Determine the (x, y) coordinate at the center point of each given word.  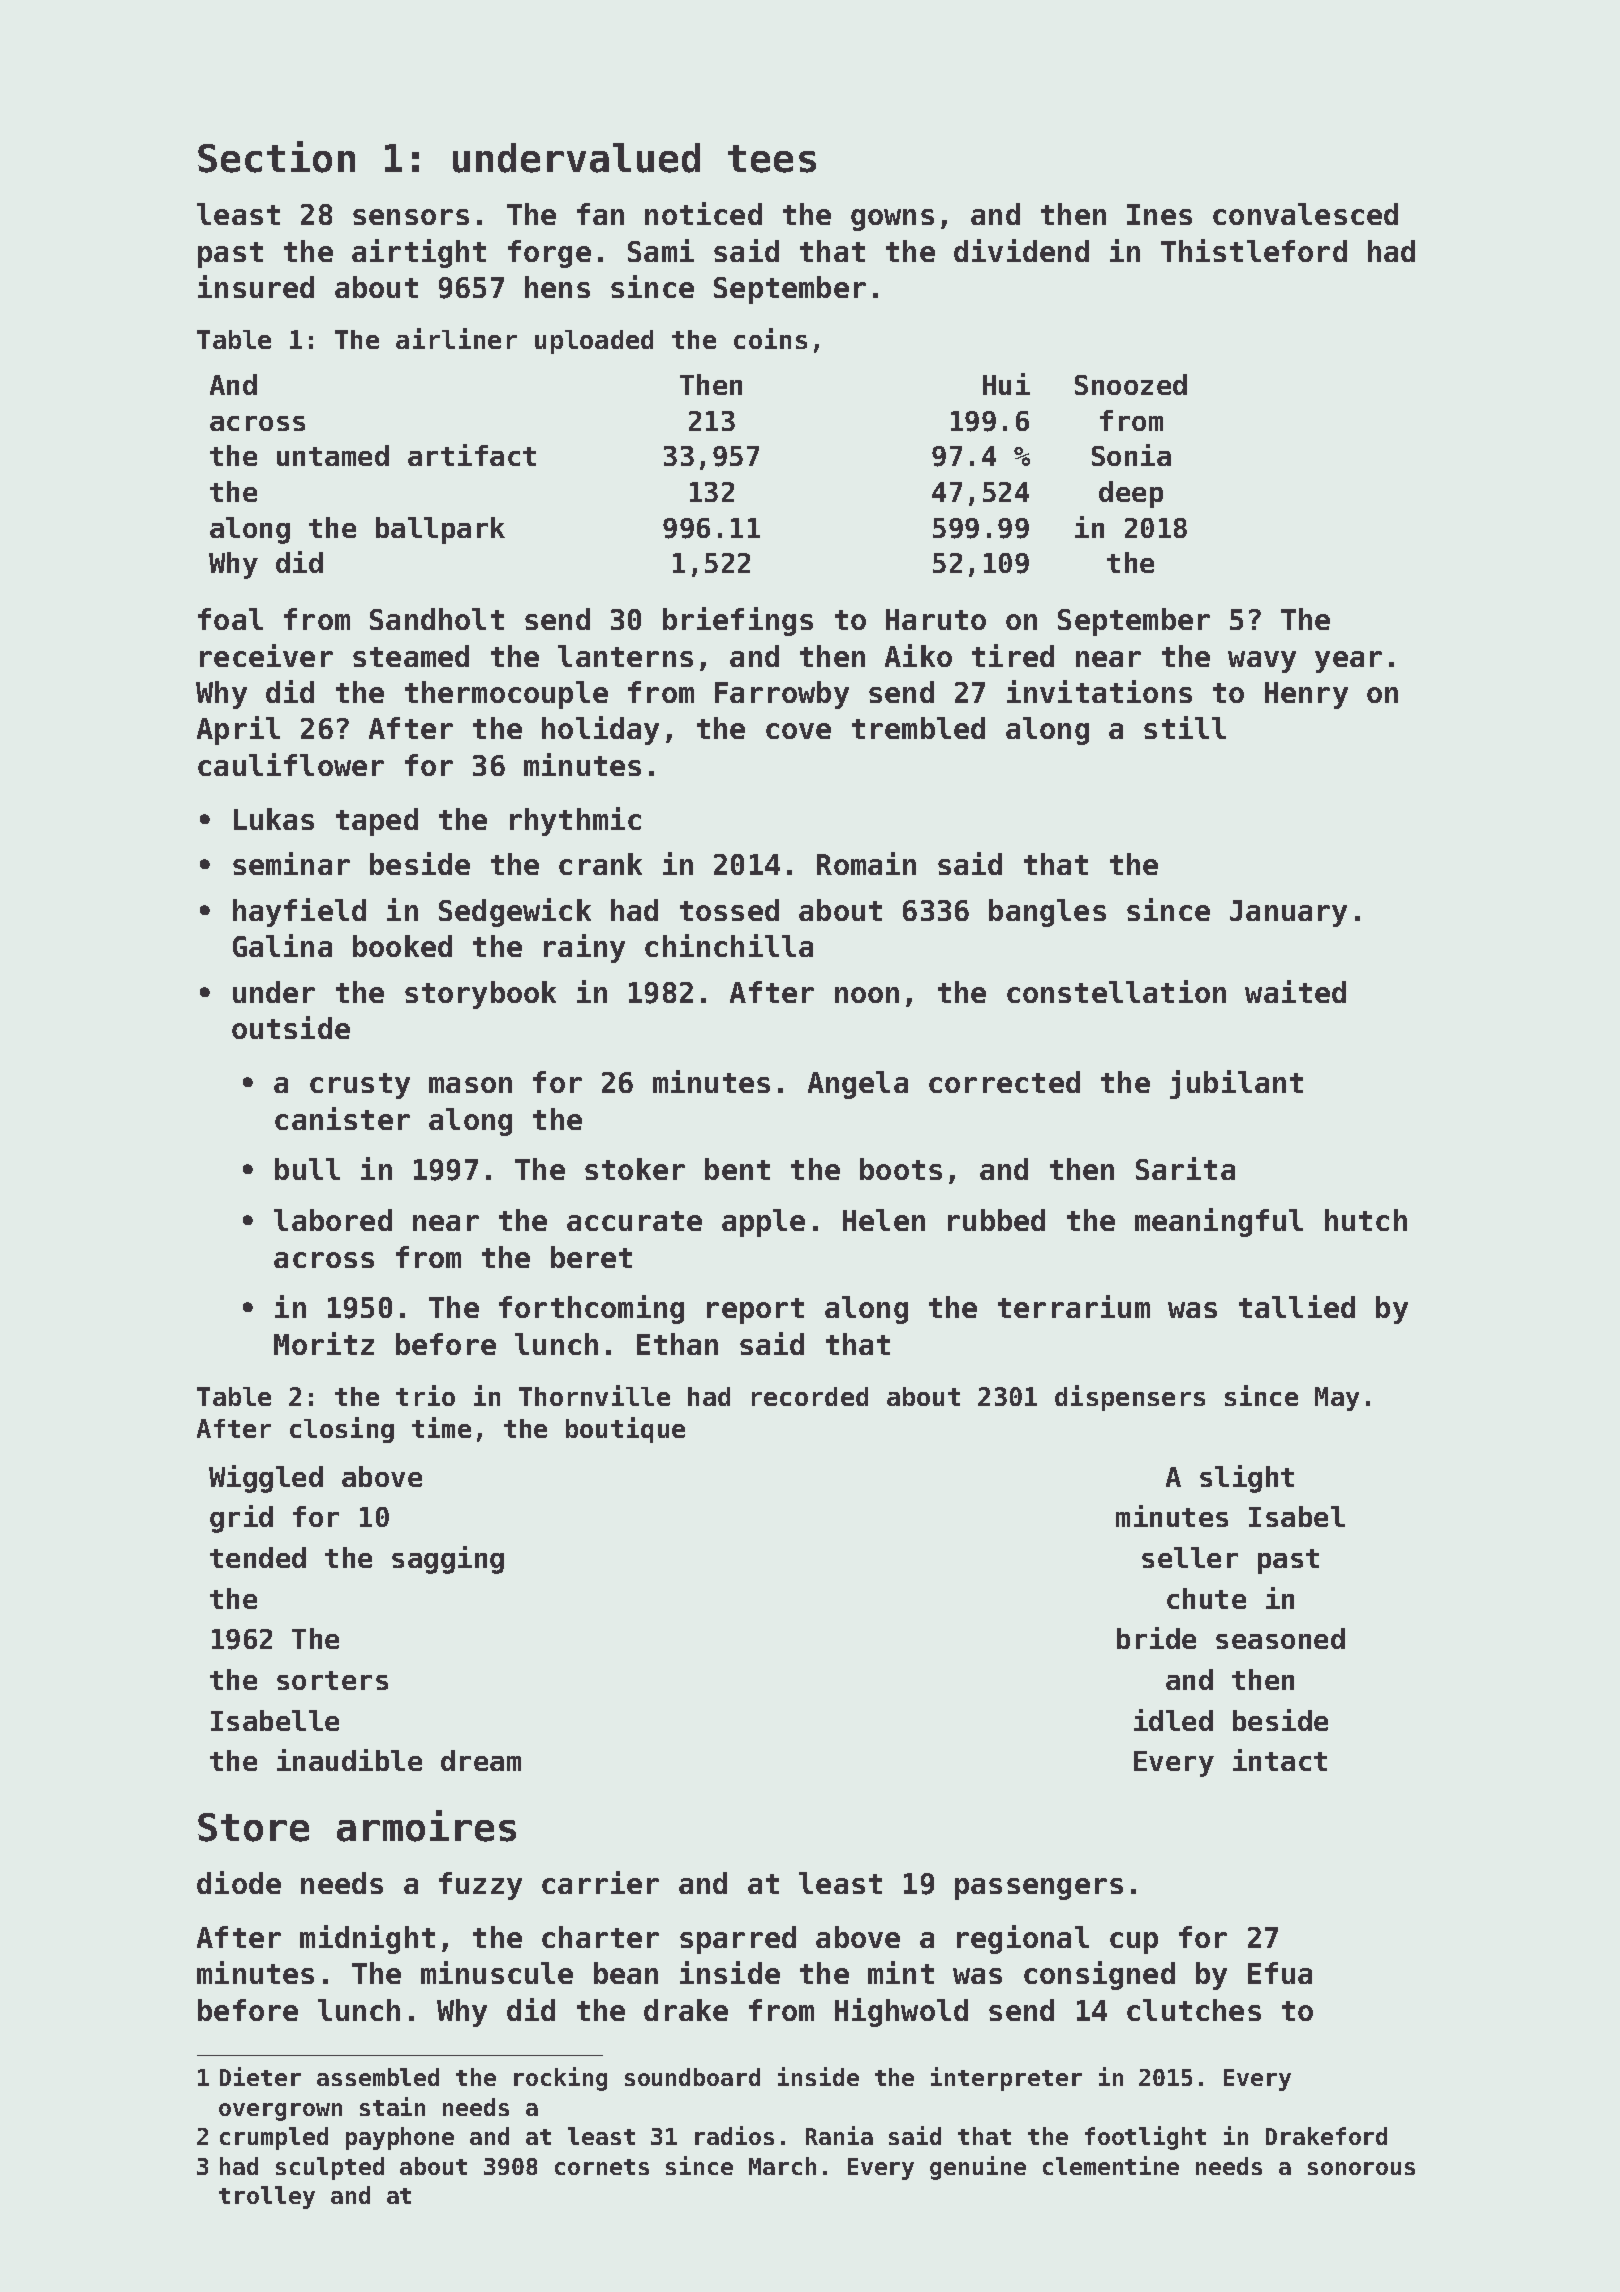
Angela (858, 1085)
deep (1131, 494)
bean (626, 1973)
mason (470, 1085)
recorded (810, 1396)
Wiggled (266, 1479)
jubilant (1236, 1084)
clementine (1111, 2165)
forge (549, 254)
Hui (1006, 384)
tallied (1297, 1306)
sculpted (330, 2168)
